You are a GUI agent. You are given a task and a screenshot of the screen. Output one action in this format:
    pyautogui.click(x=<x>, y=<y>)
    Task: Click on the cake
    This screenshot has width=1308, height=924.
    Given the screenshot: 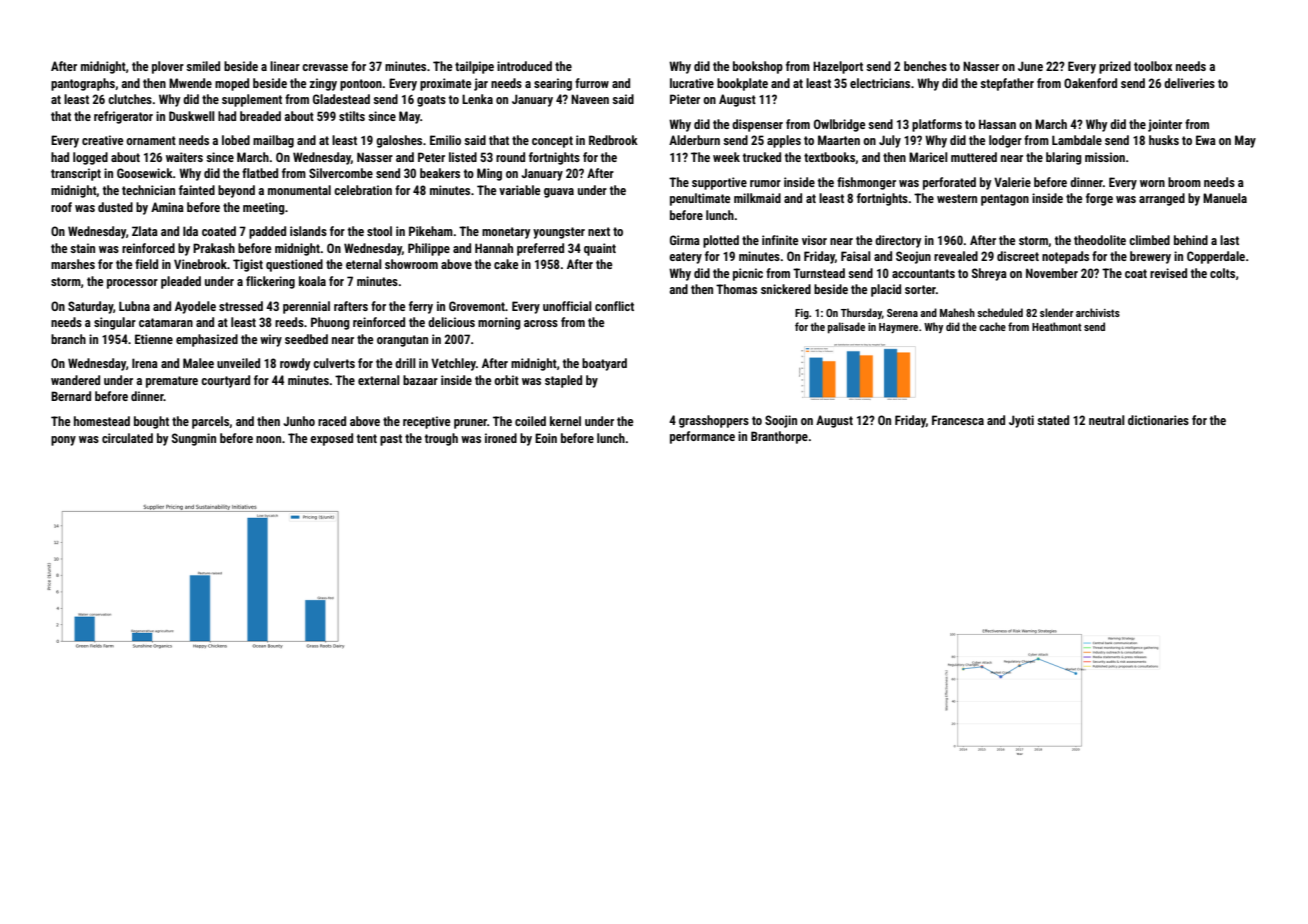 What is the action you would take?
    pyautogui.click(x=506, y=264)
